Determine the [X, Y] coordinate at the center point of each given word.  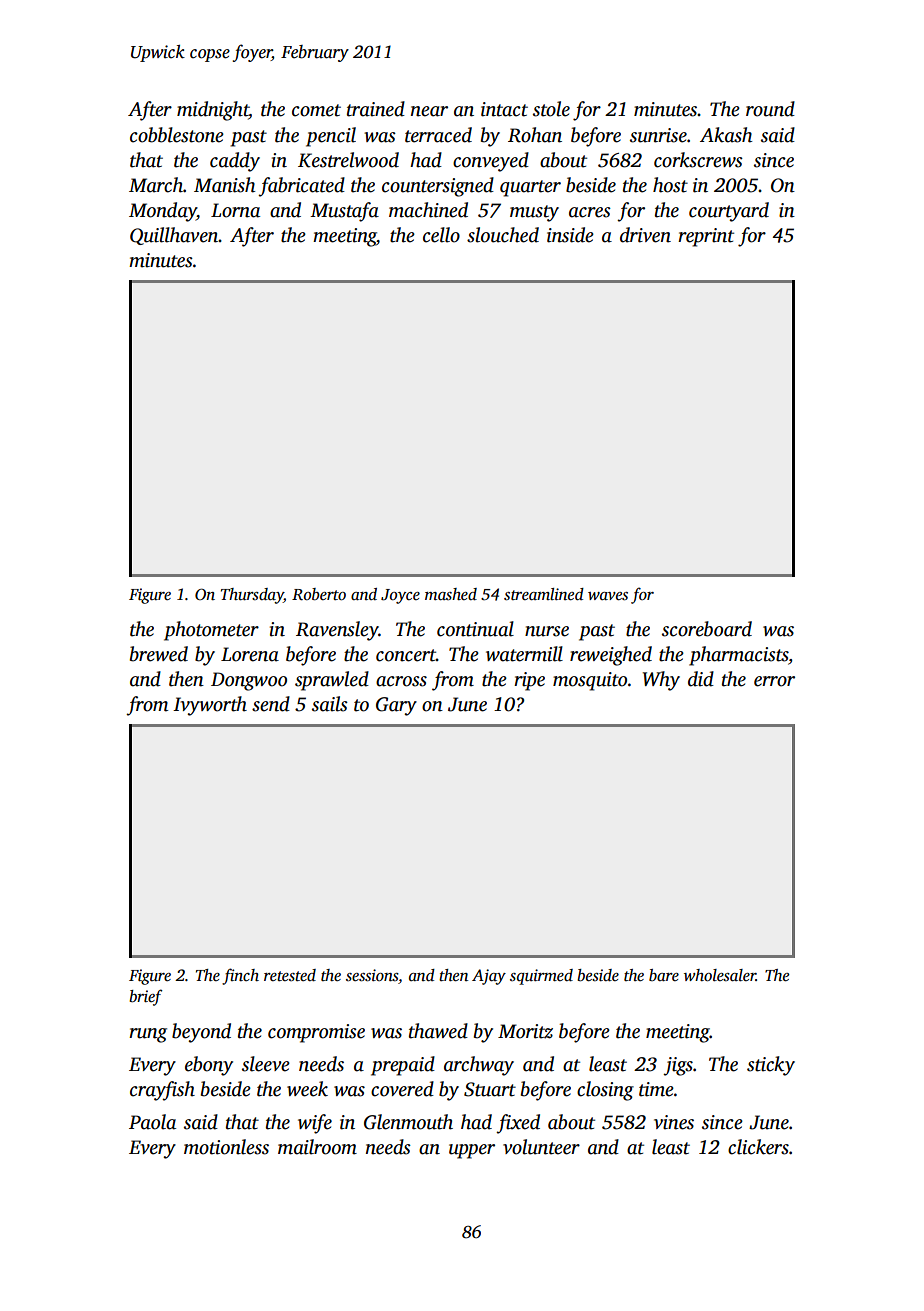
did [701, 679]
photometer [211, 631]
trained [376, 109]
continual [475, 629]
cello [441, 235]
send [271, 704]
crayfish [162, 1091]
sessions [372, 975]
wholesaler [720, 975]
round [770, 109]
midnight [213, 111]
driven [645, 235]
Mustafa [344, 212]
